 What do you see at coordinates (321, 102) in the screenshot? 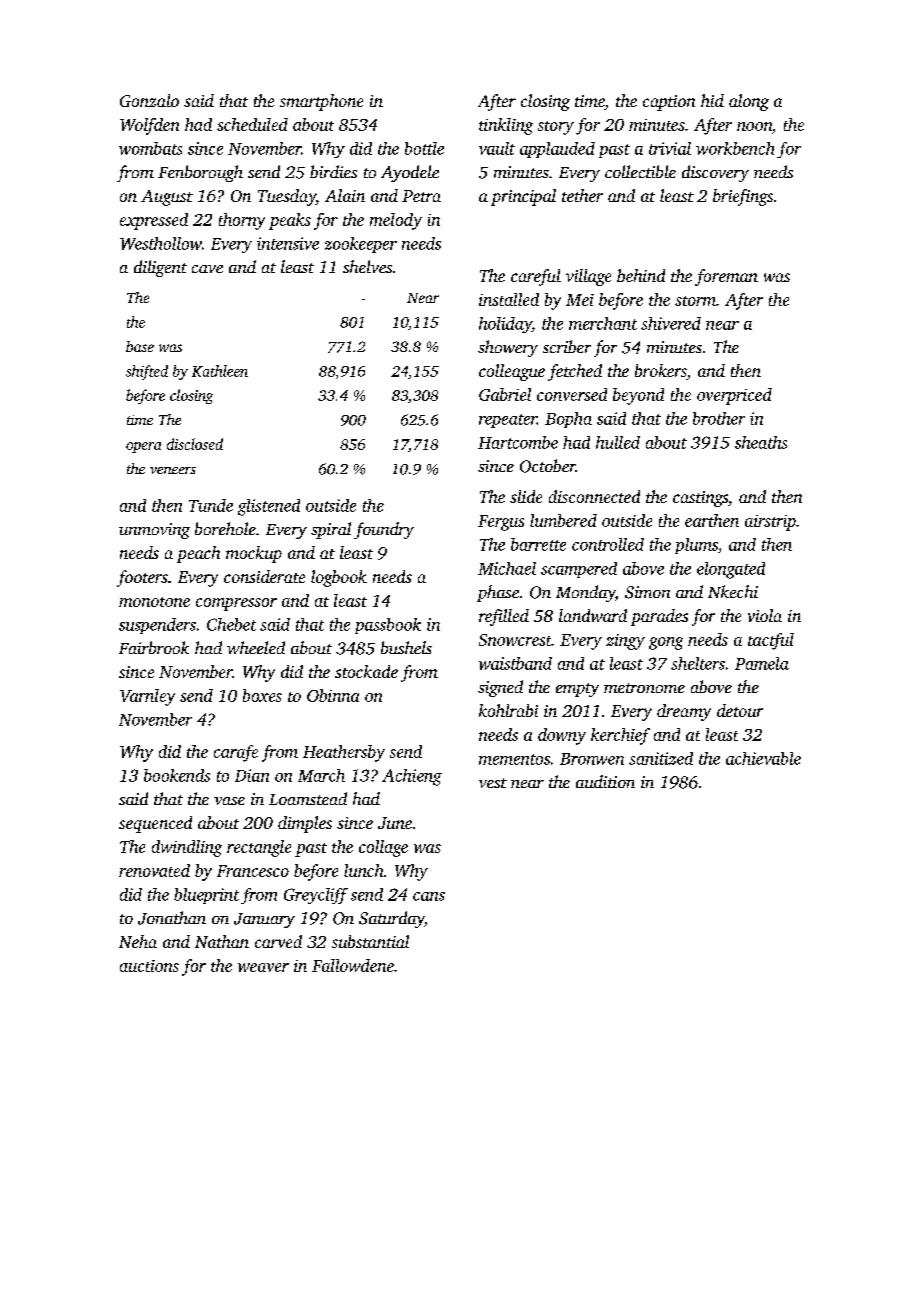
I see `smartphone` at bounding box center [321, 102].
